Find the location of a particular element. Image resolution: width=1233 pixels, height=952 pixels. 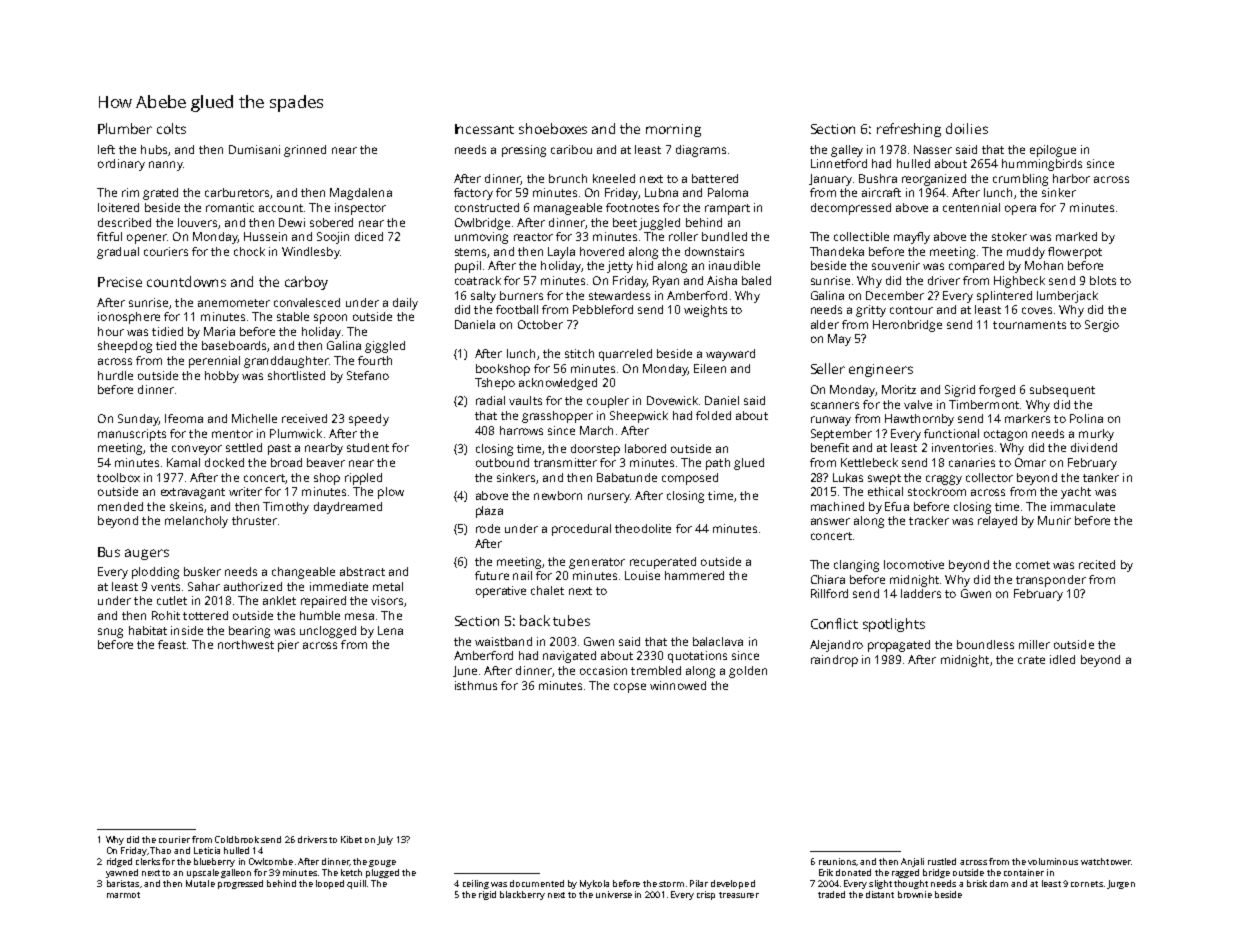

occasion is located at coordinates (603, 670).
